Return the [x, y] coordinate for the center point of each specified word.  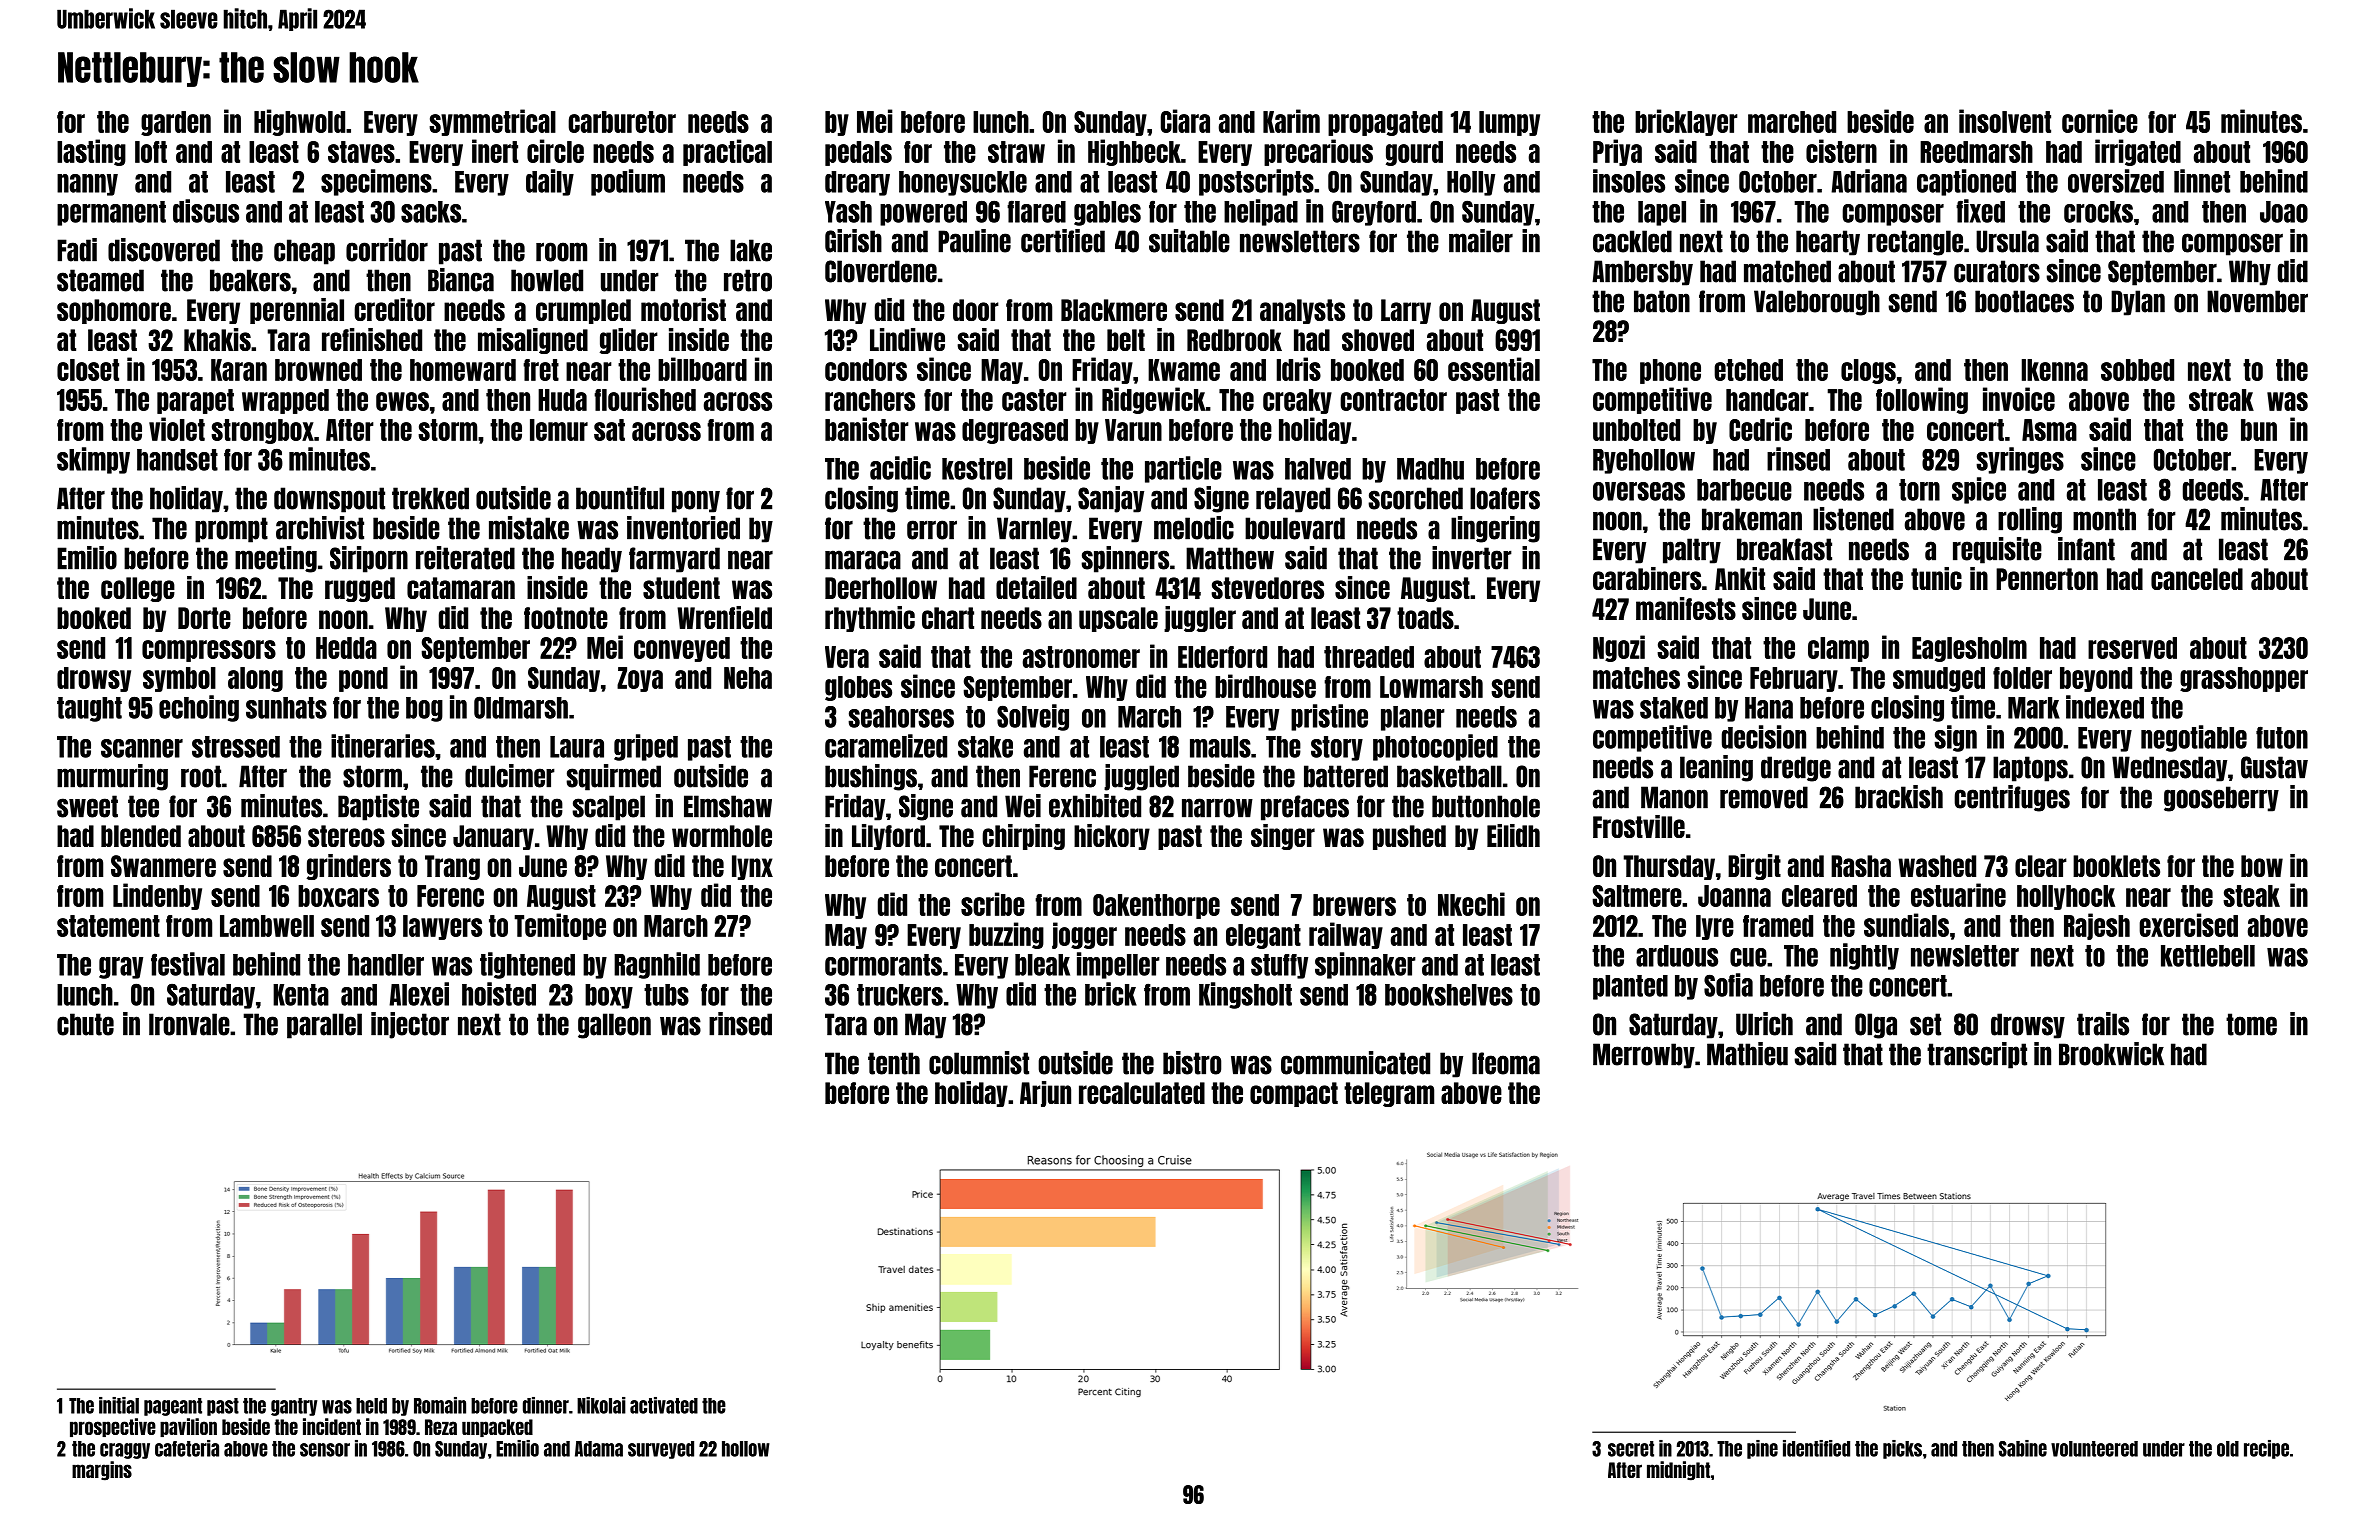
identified [1816, 1448]
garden [176, 123]
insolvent [2005, 121]
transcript [1977, 1055]
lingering [1495, 529]
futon [2282, 737]
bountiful [620, 498]
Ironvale [189, 1024]
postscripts [1256, 182]
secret [1631, 1449]
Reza [441, 1427]
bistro [1192, 1063]
